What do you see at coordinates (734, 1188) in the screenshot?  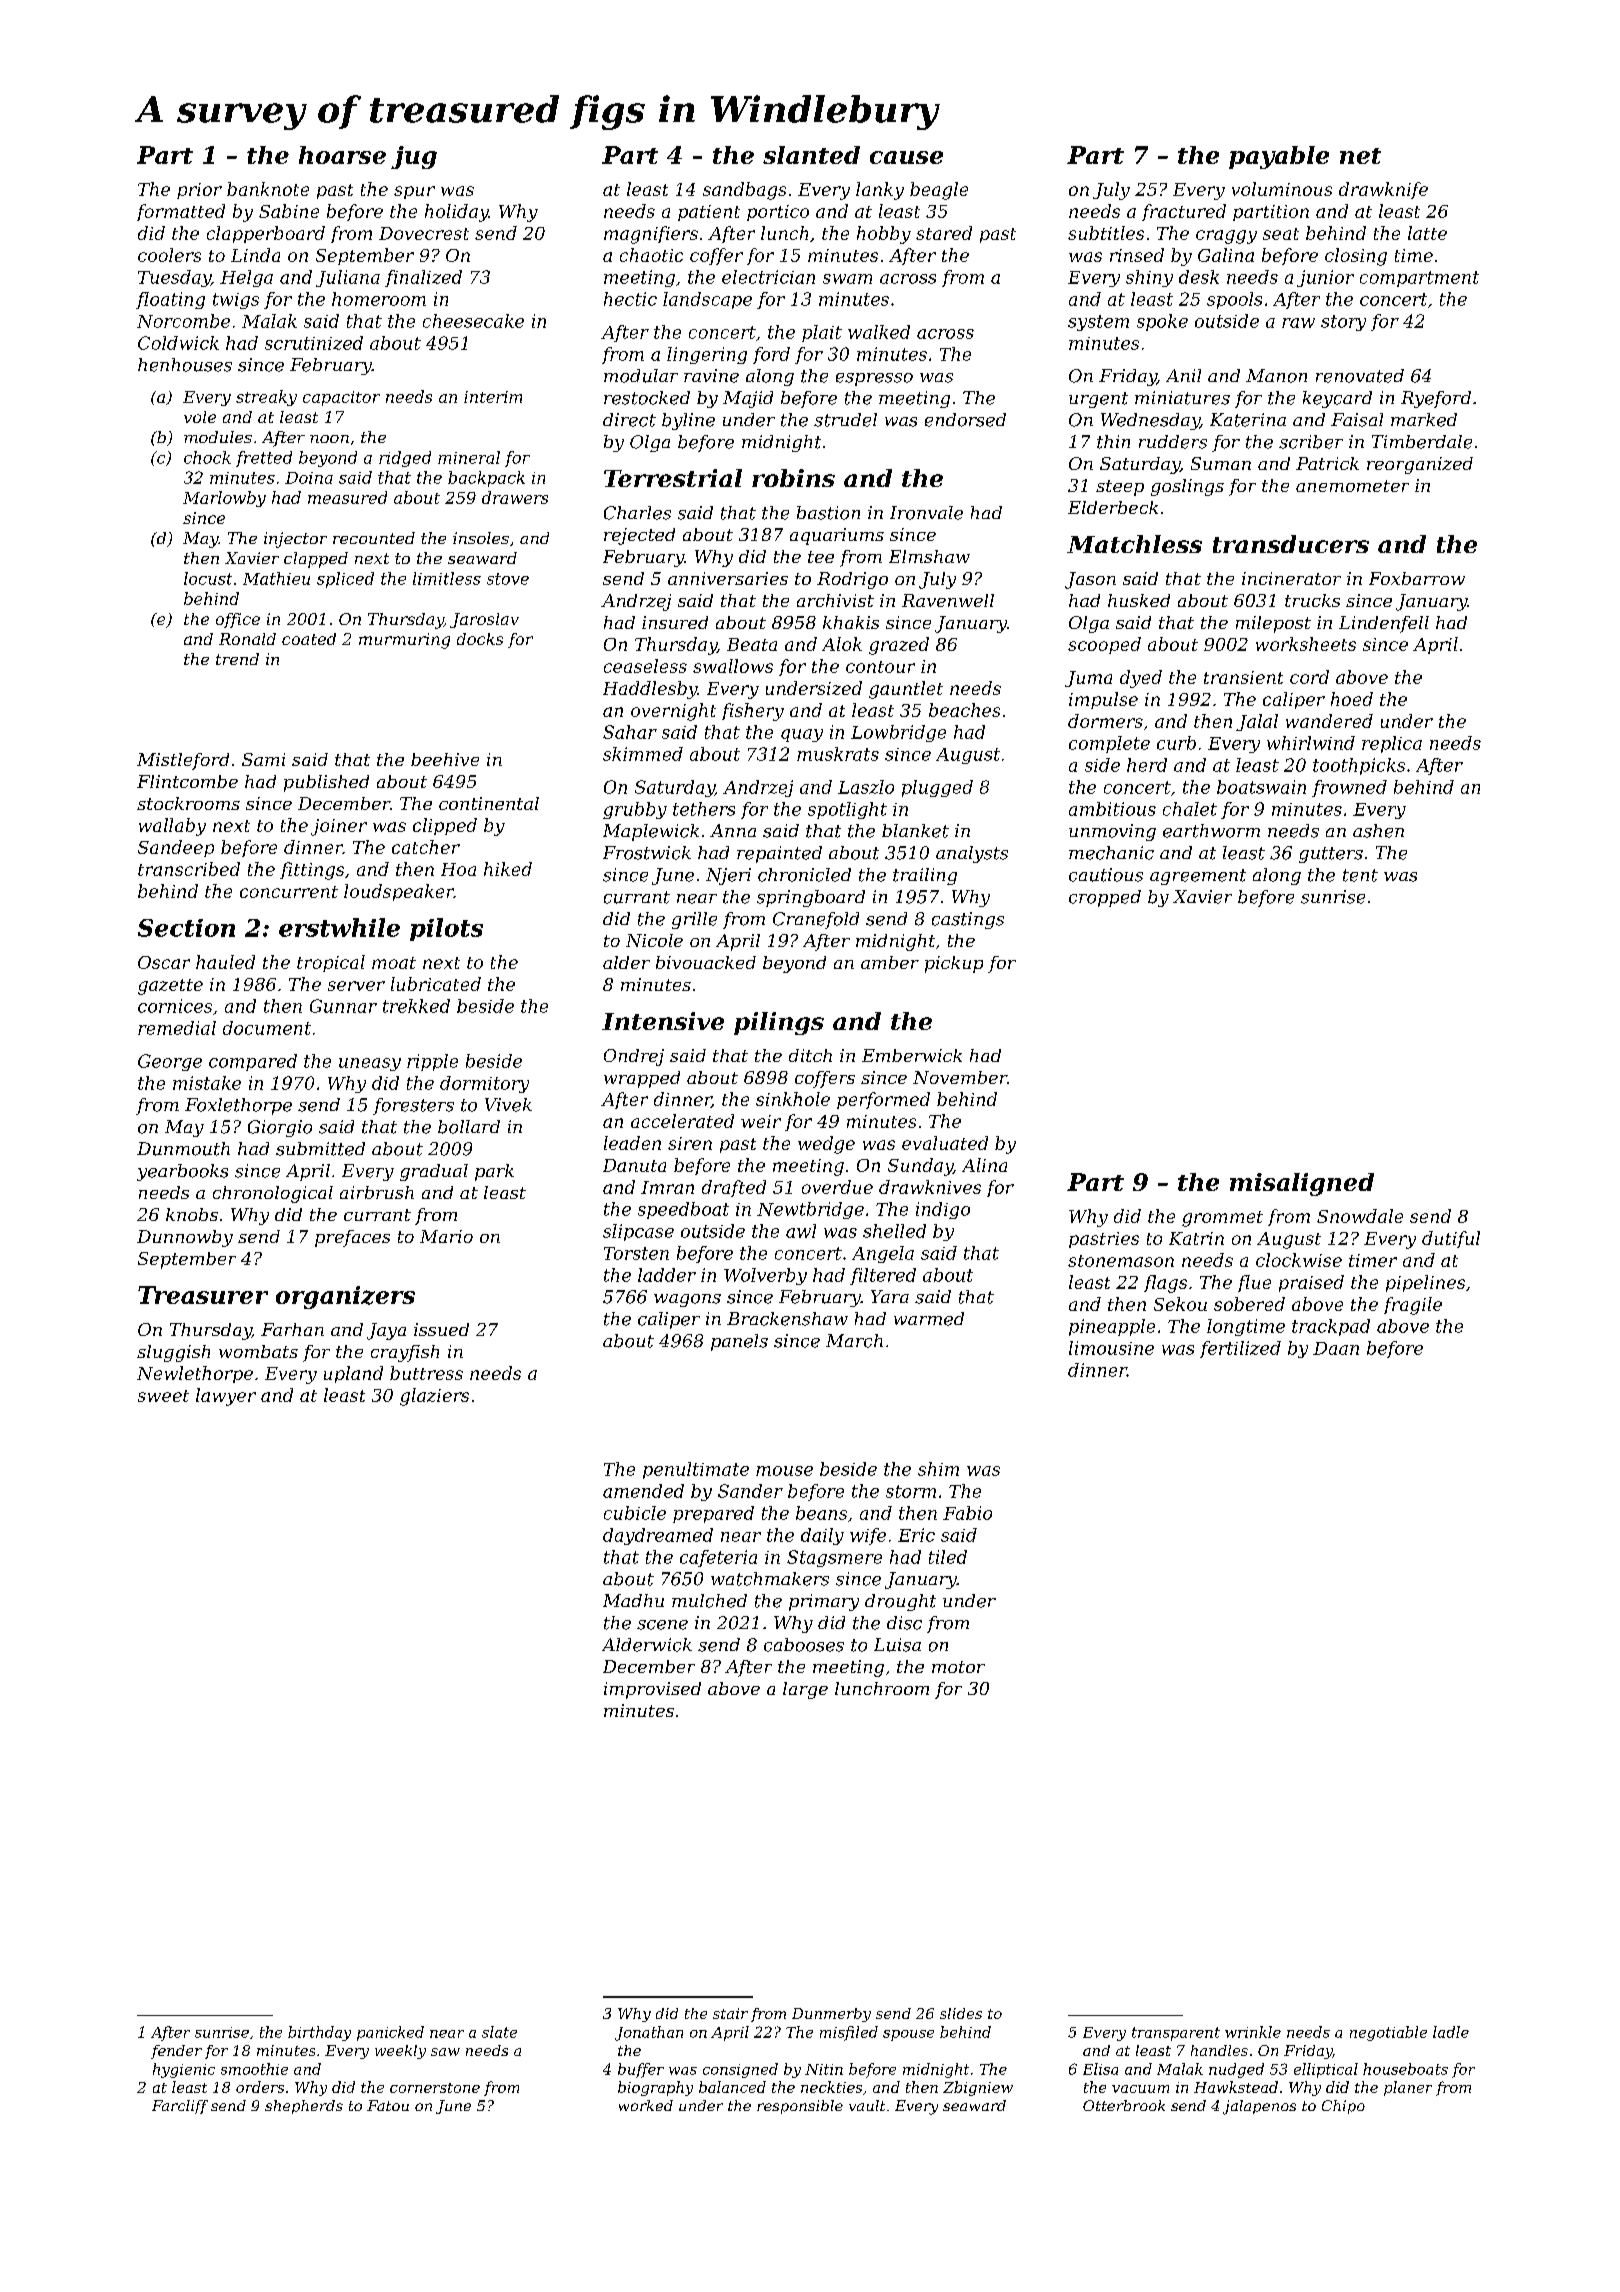 I see `drafted` at bounding box center [734, 1188].
